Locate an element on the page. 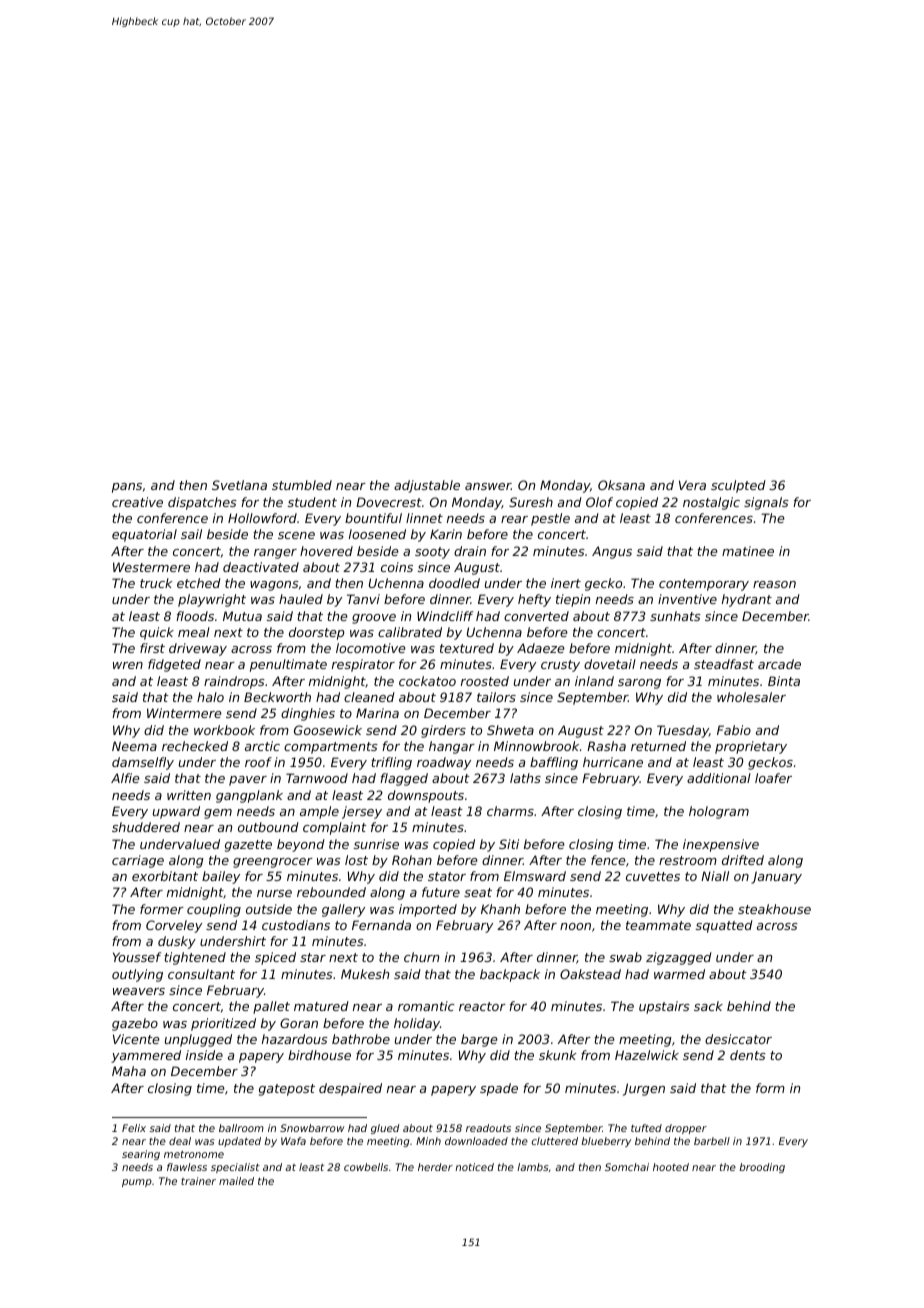  halo is located at coordinates (210, 697).
